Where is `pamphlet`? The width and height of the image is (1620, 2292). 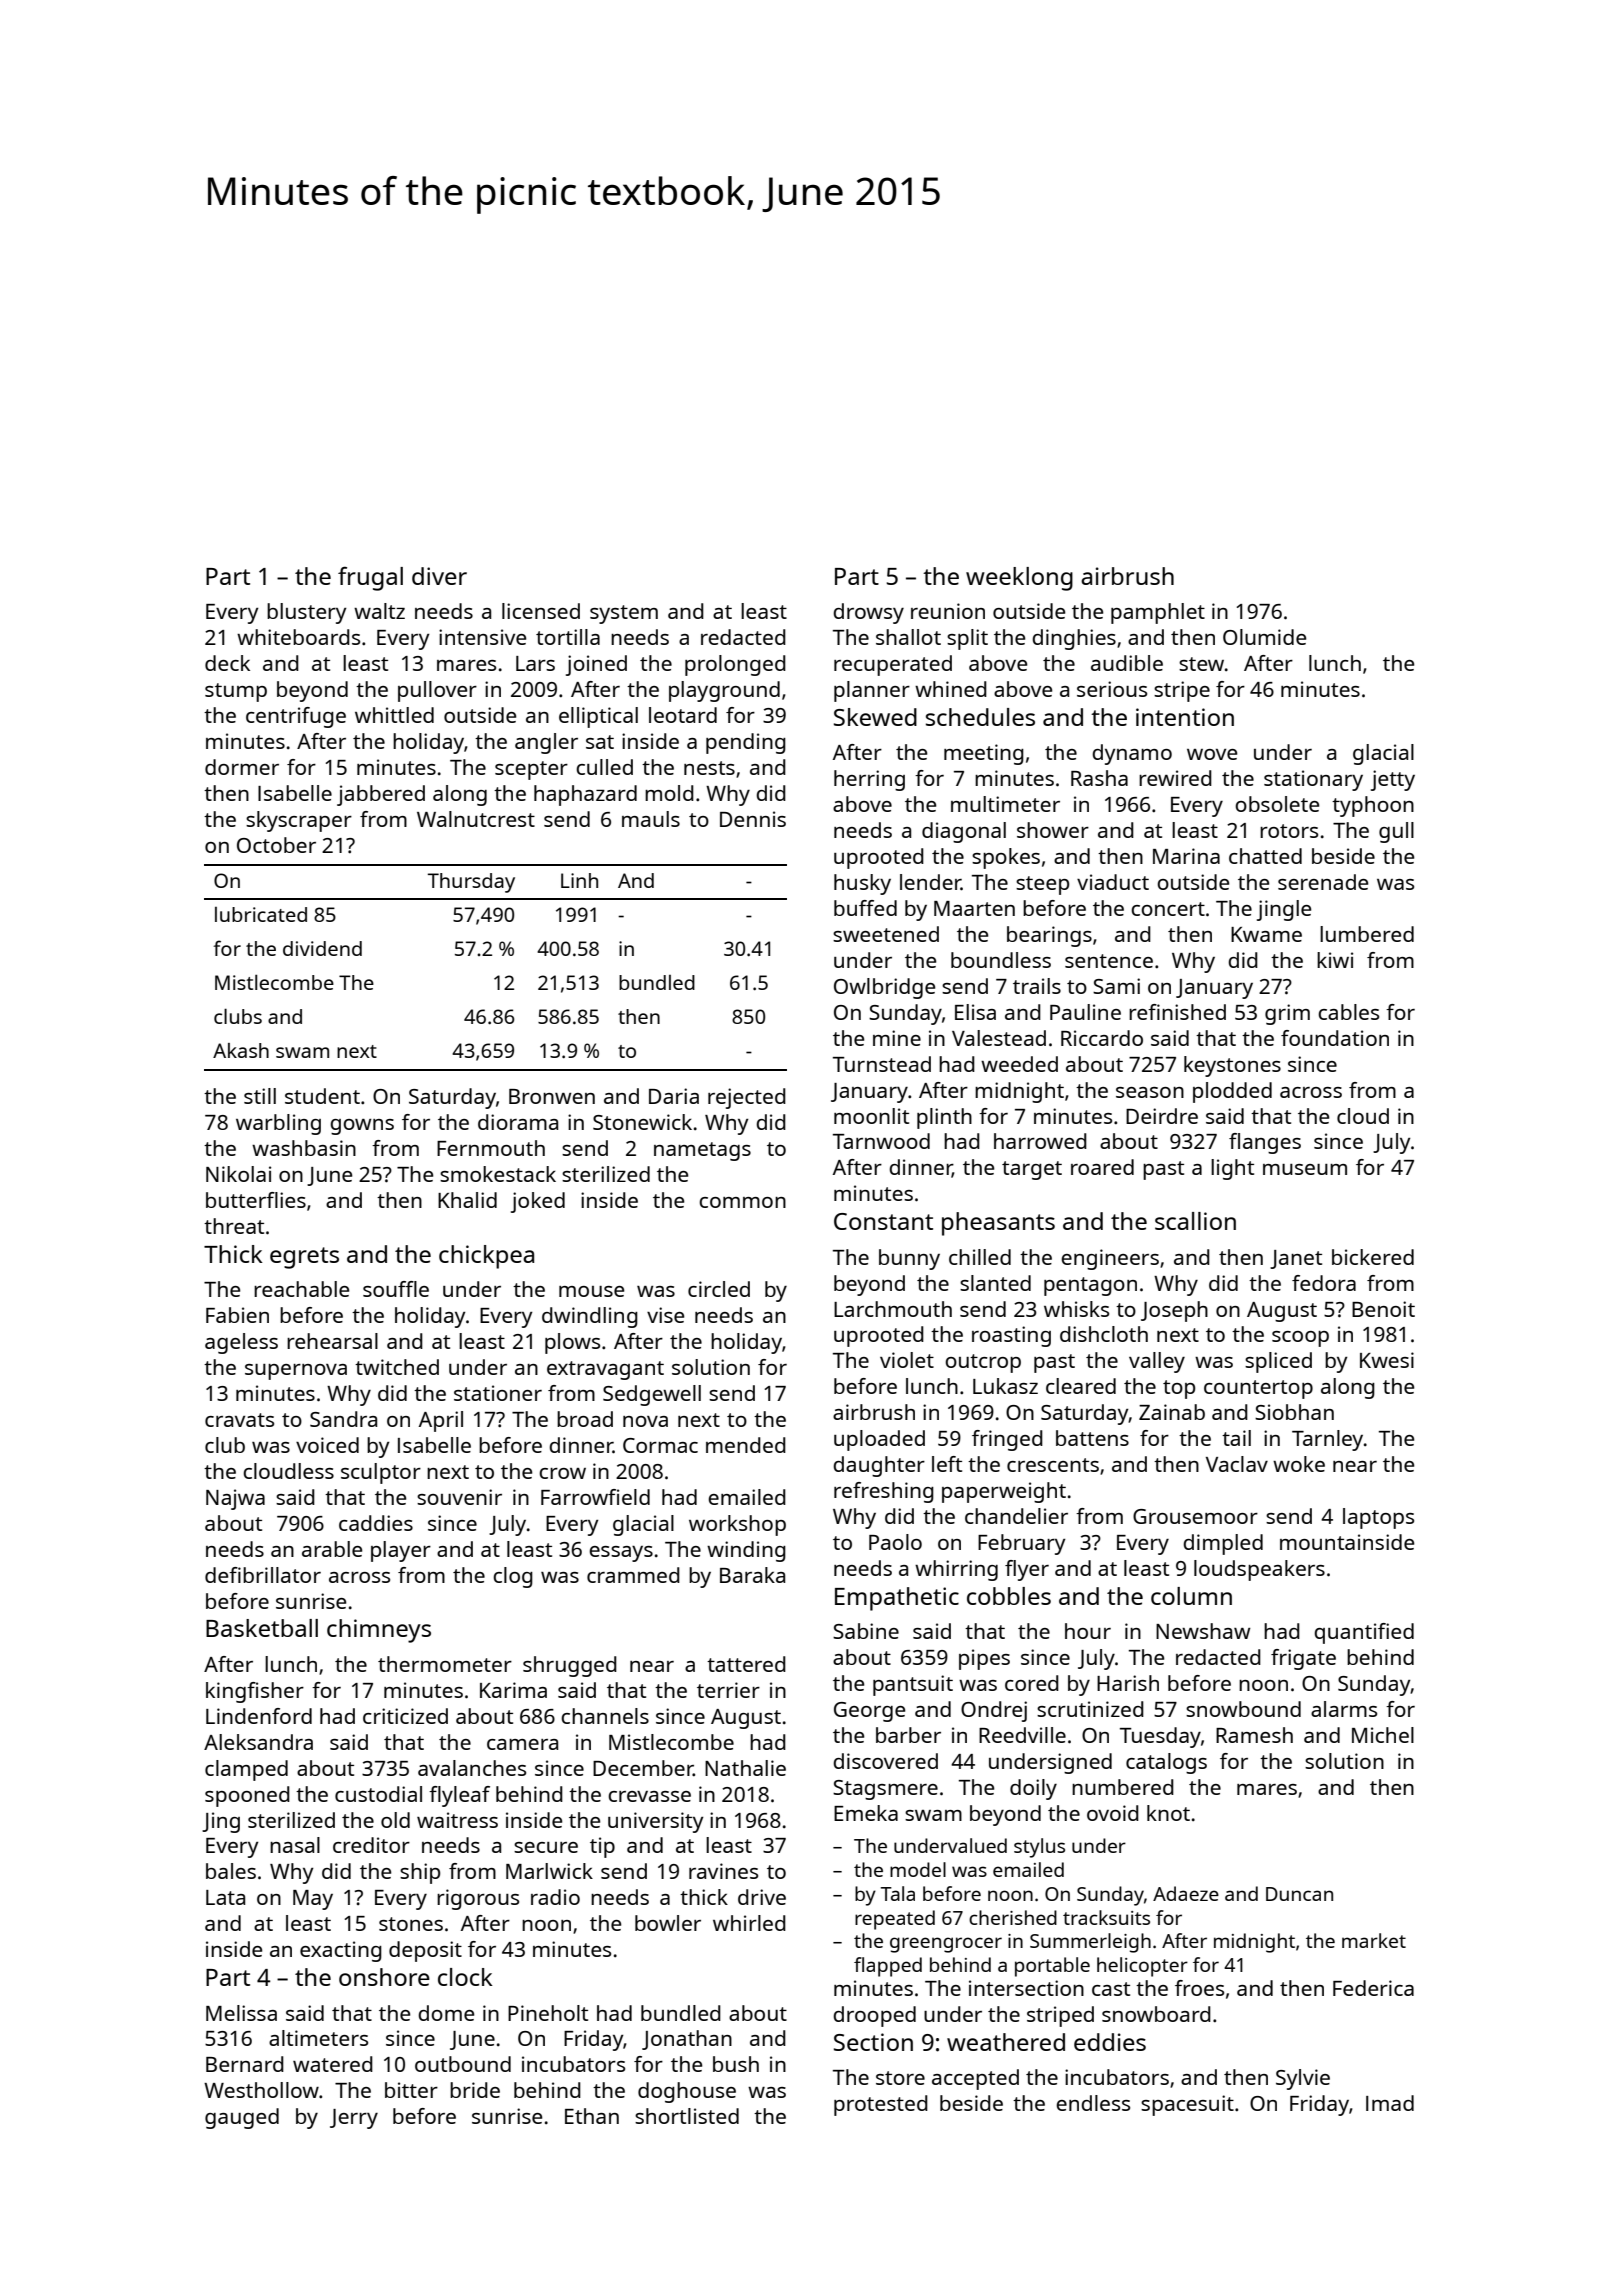
pamphlet is located at coordinates (1158, 613).
